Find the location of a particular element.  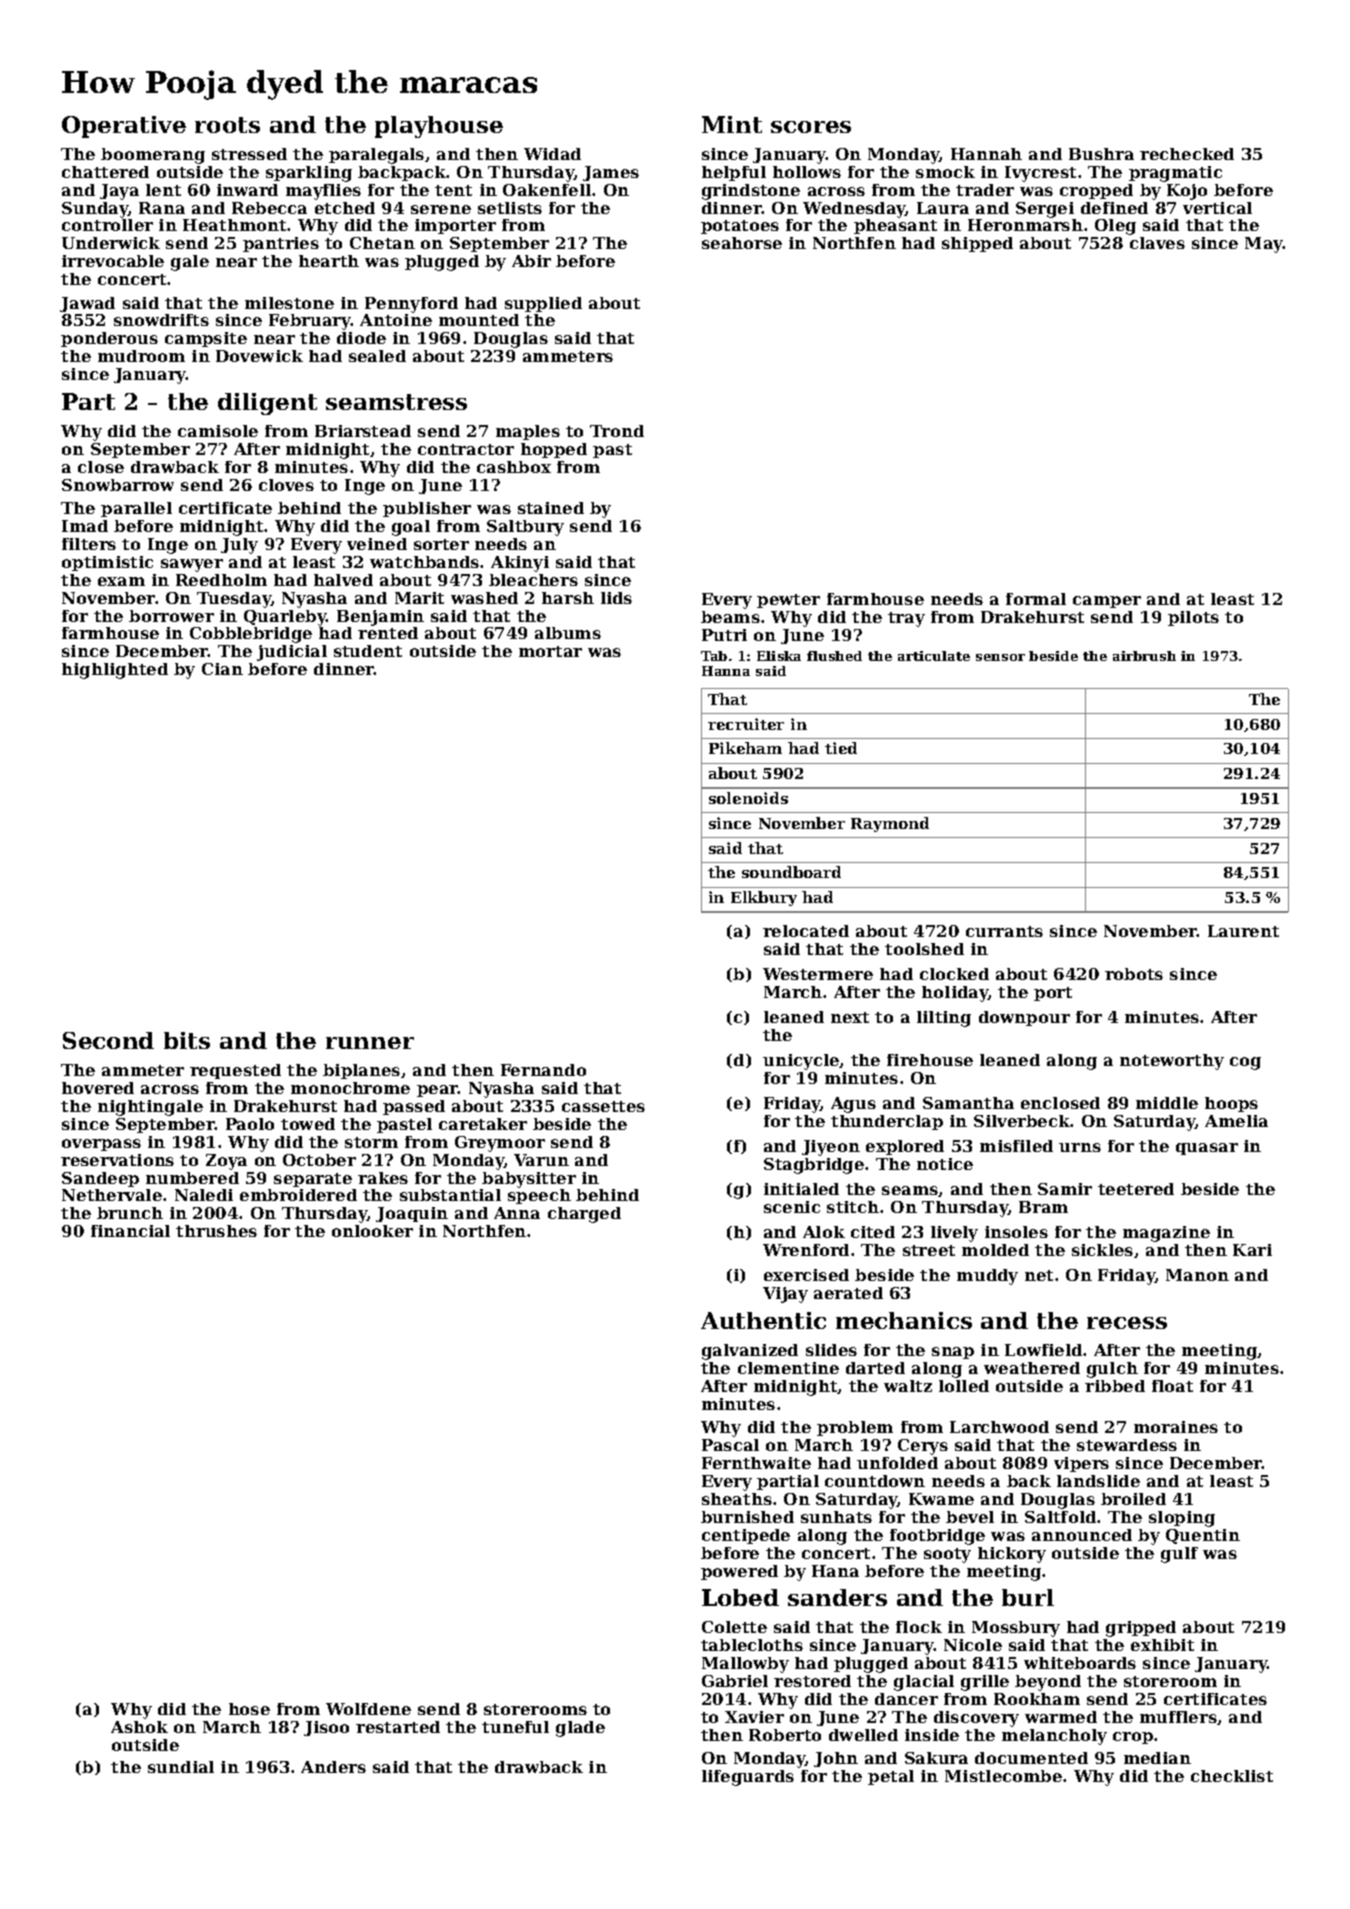

Wednesday is located at coordinates (854, 210).
